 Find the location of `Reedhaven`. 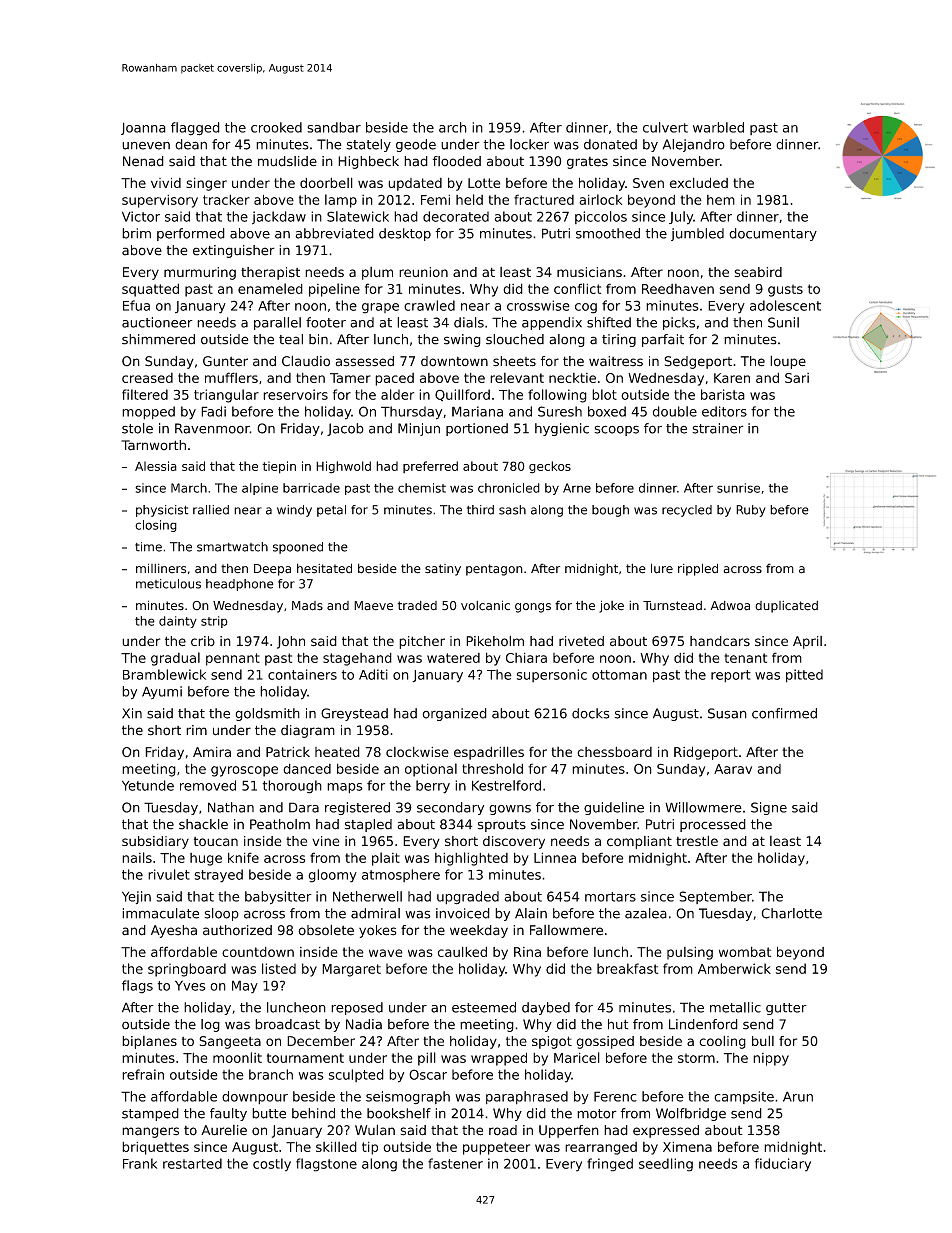

Reedhaven is located at coordinates (678, 289).
